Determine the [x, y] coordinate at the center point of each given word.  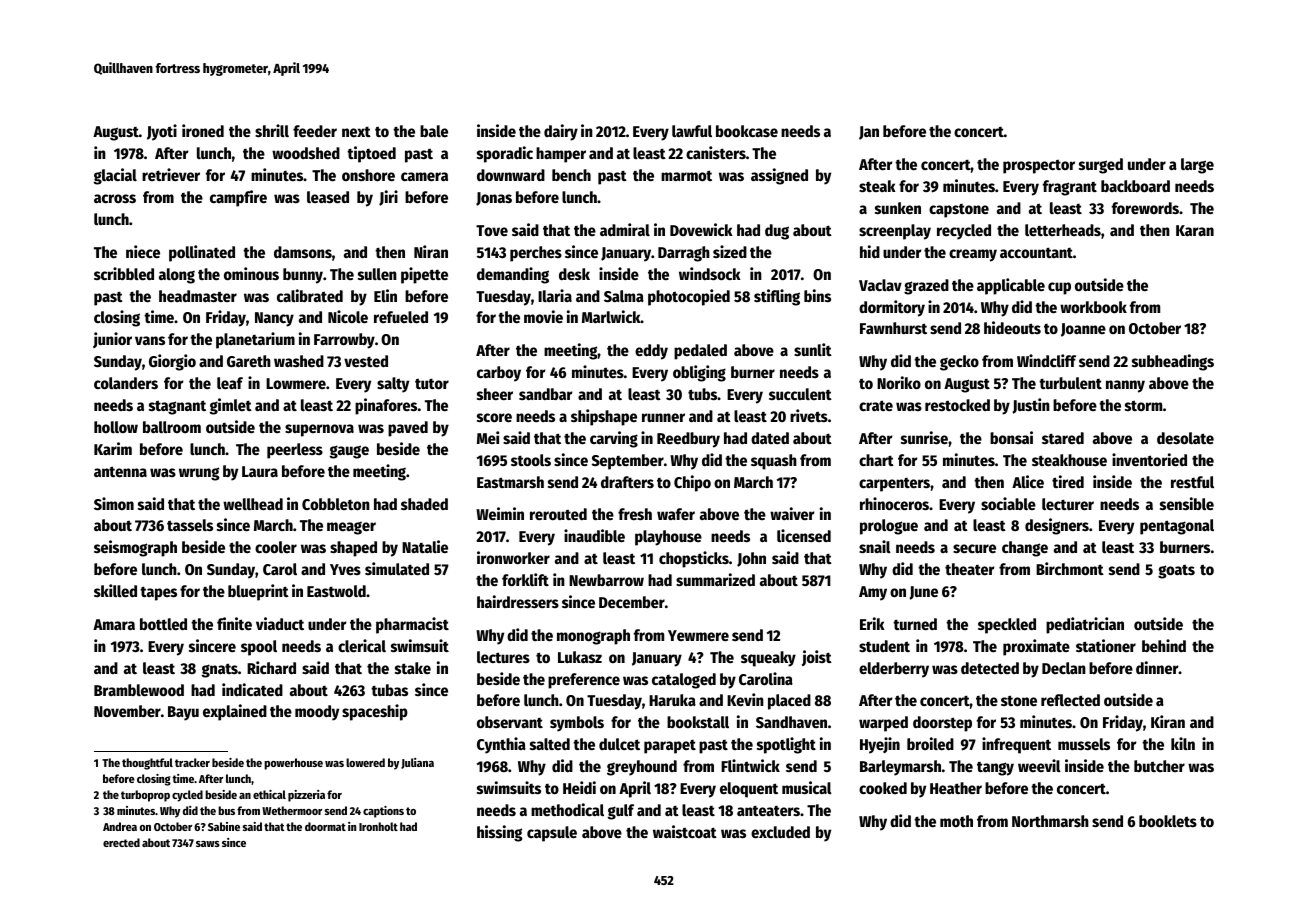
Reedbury [688, 440]
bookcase [747, 131]
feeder [315, 131]
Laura [260, 471]
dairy [561, 132]
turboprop [145, 796]
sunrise [924, 437]
